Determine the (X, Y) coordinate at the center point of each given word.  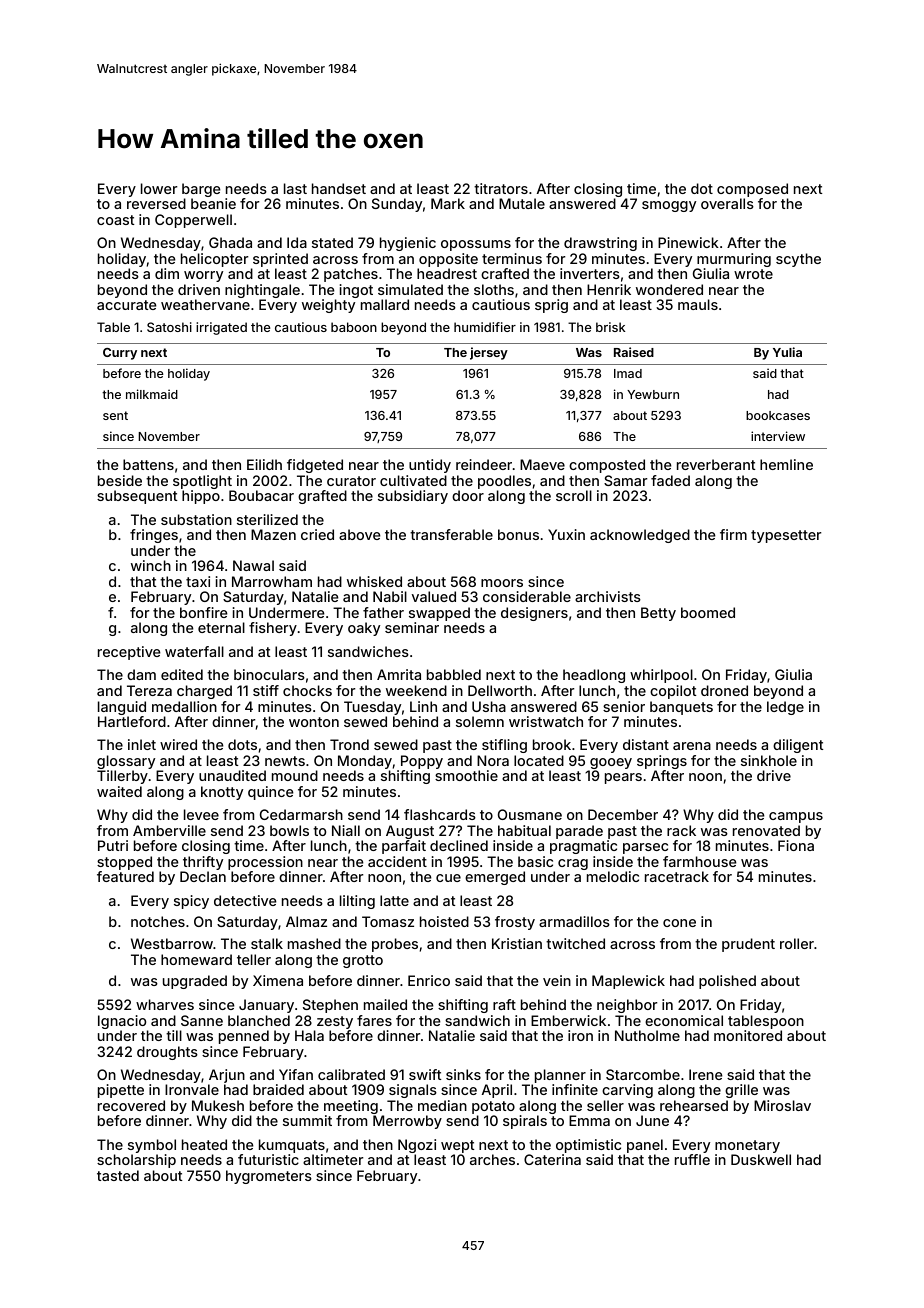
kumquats (292, 1146)
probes (395, 945)
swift (425, 1074)
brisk (610, 327)
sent (115, 415)
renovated (766, 830)
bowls (289, 830)
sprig (551, 306)
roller (797, 943)
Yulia (787, 352)
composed (752, 190)
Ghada (230, 242)
